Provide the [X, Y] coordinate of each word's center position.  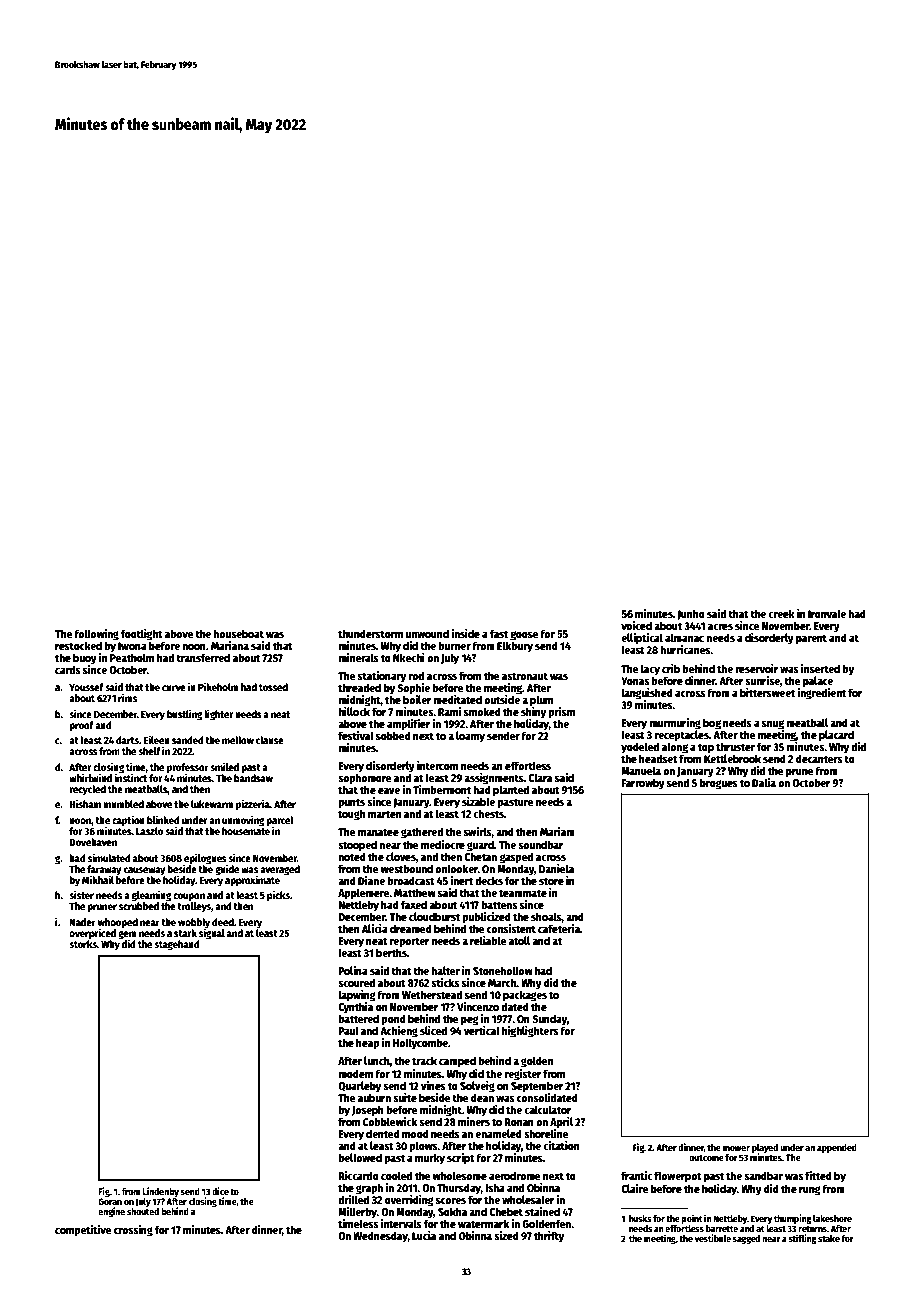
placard [836, 736]
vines [433, 1085]
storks [83, 944]
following [96, 635]
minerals [358, 657]
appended [837, 1148]
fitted [818, 1175]
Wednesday [380, 1237]
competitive [83, 1231]
